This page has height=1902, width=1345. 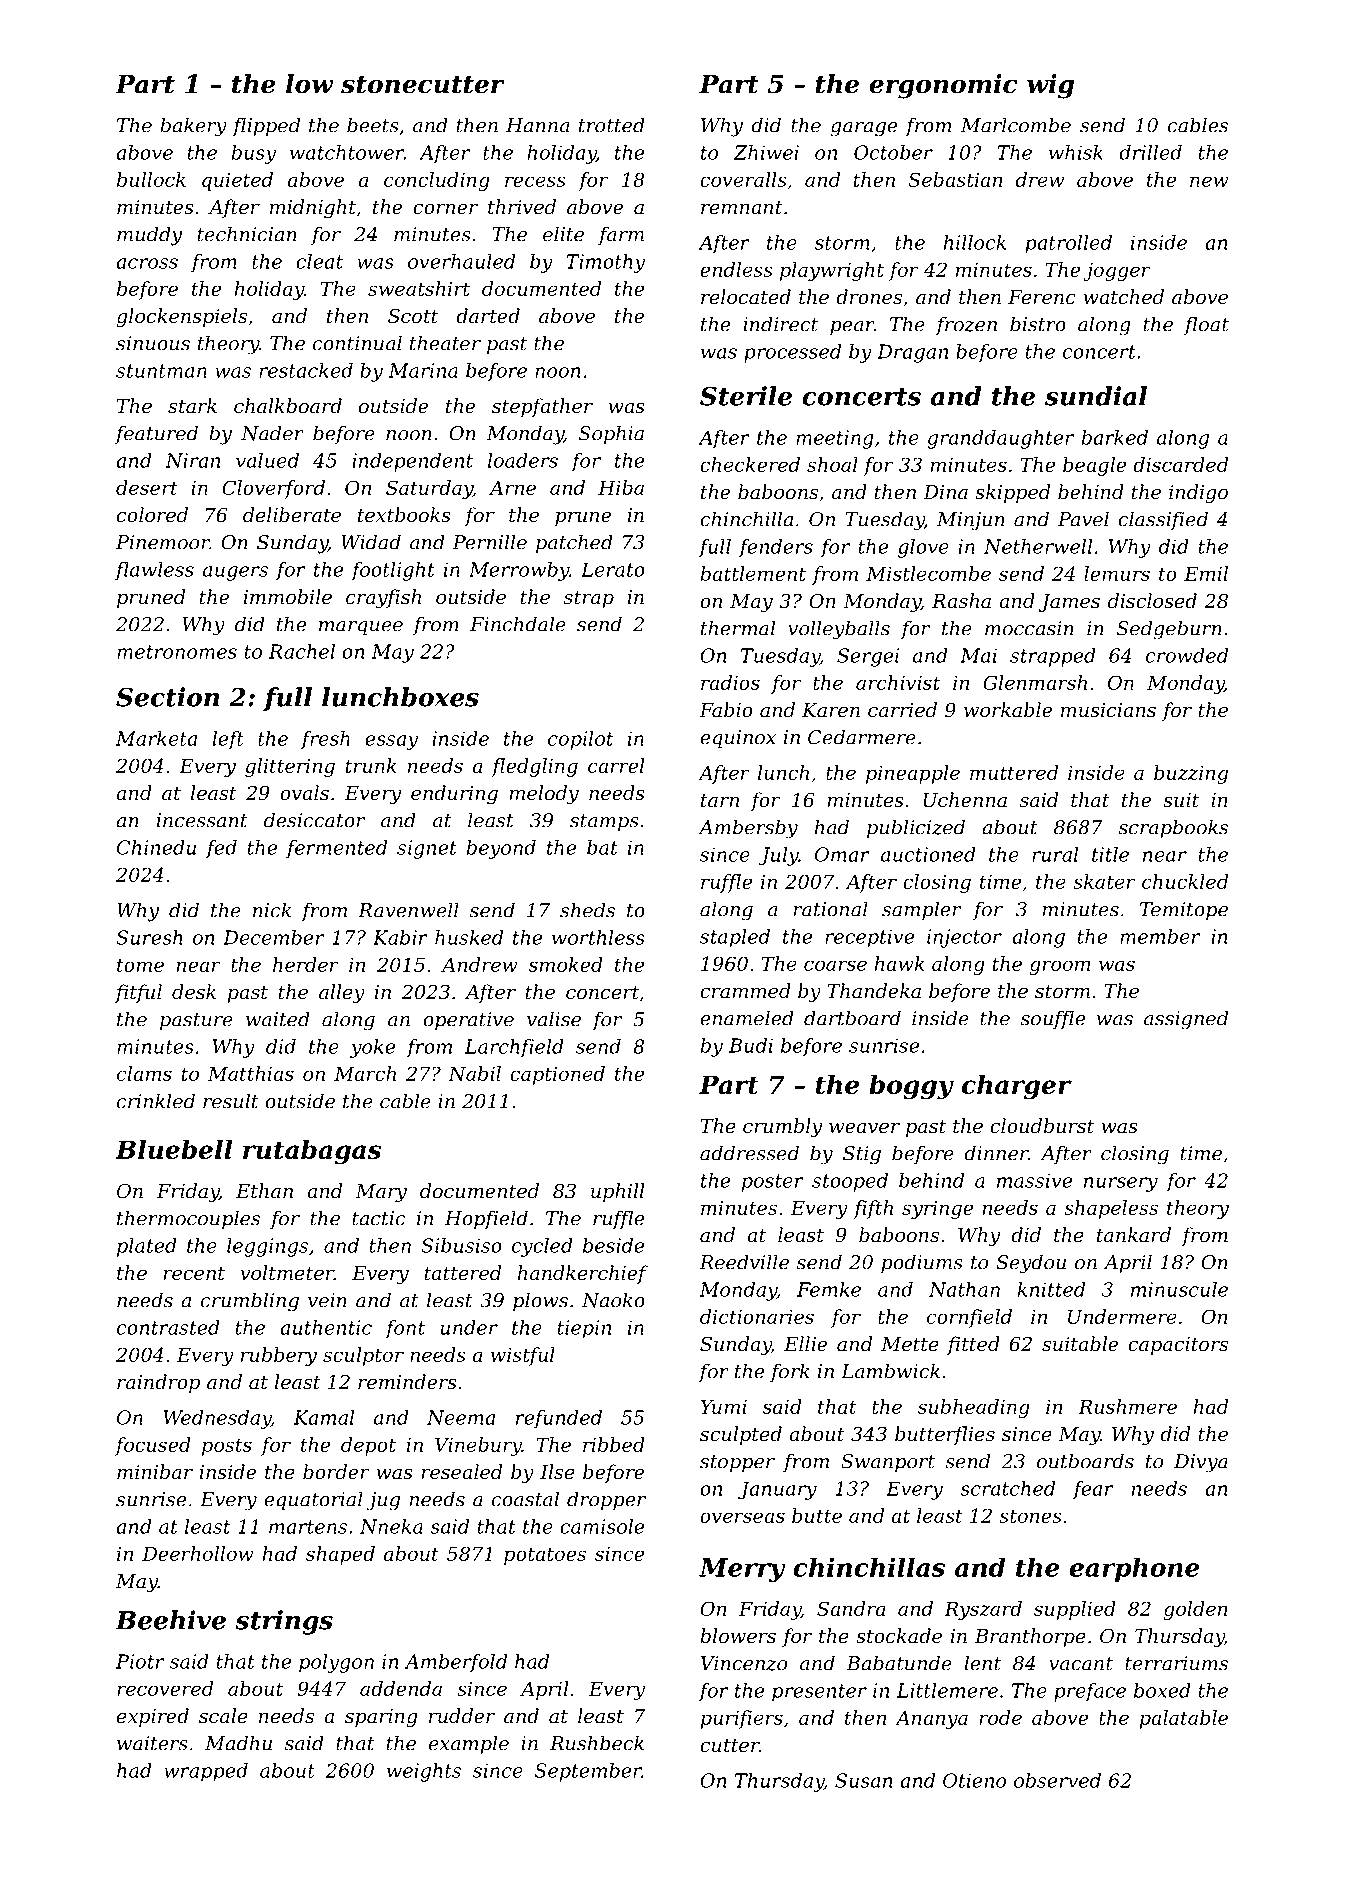 I want to click on wig, so click(x=1050, y=86).
